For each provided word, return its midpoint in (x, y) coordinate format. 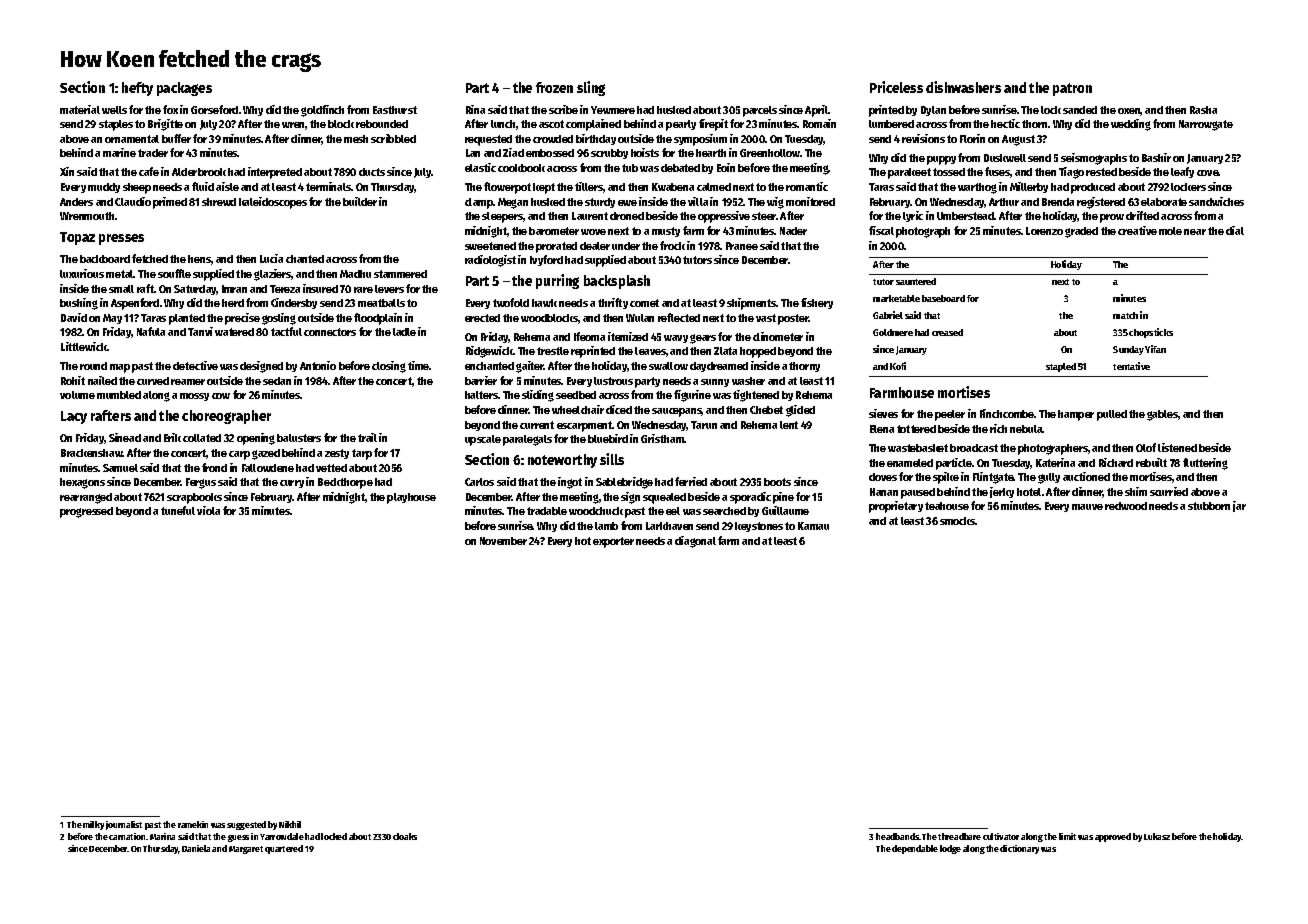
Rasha (1203, 110)
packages (184, 89)
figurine (692, 396)
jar (1239, 506)
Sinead (125, 437)
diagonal (695, 542)
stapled (1061, 367)
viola (208, 510)
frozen (554, 87)
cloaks (405, 836)
